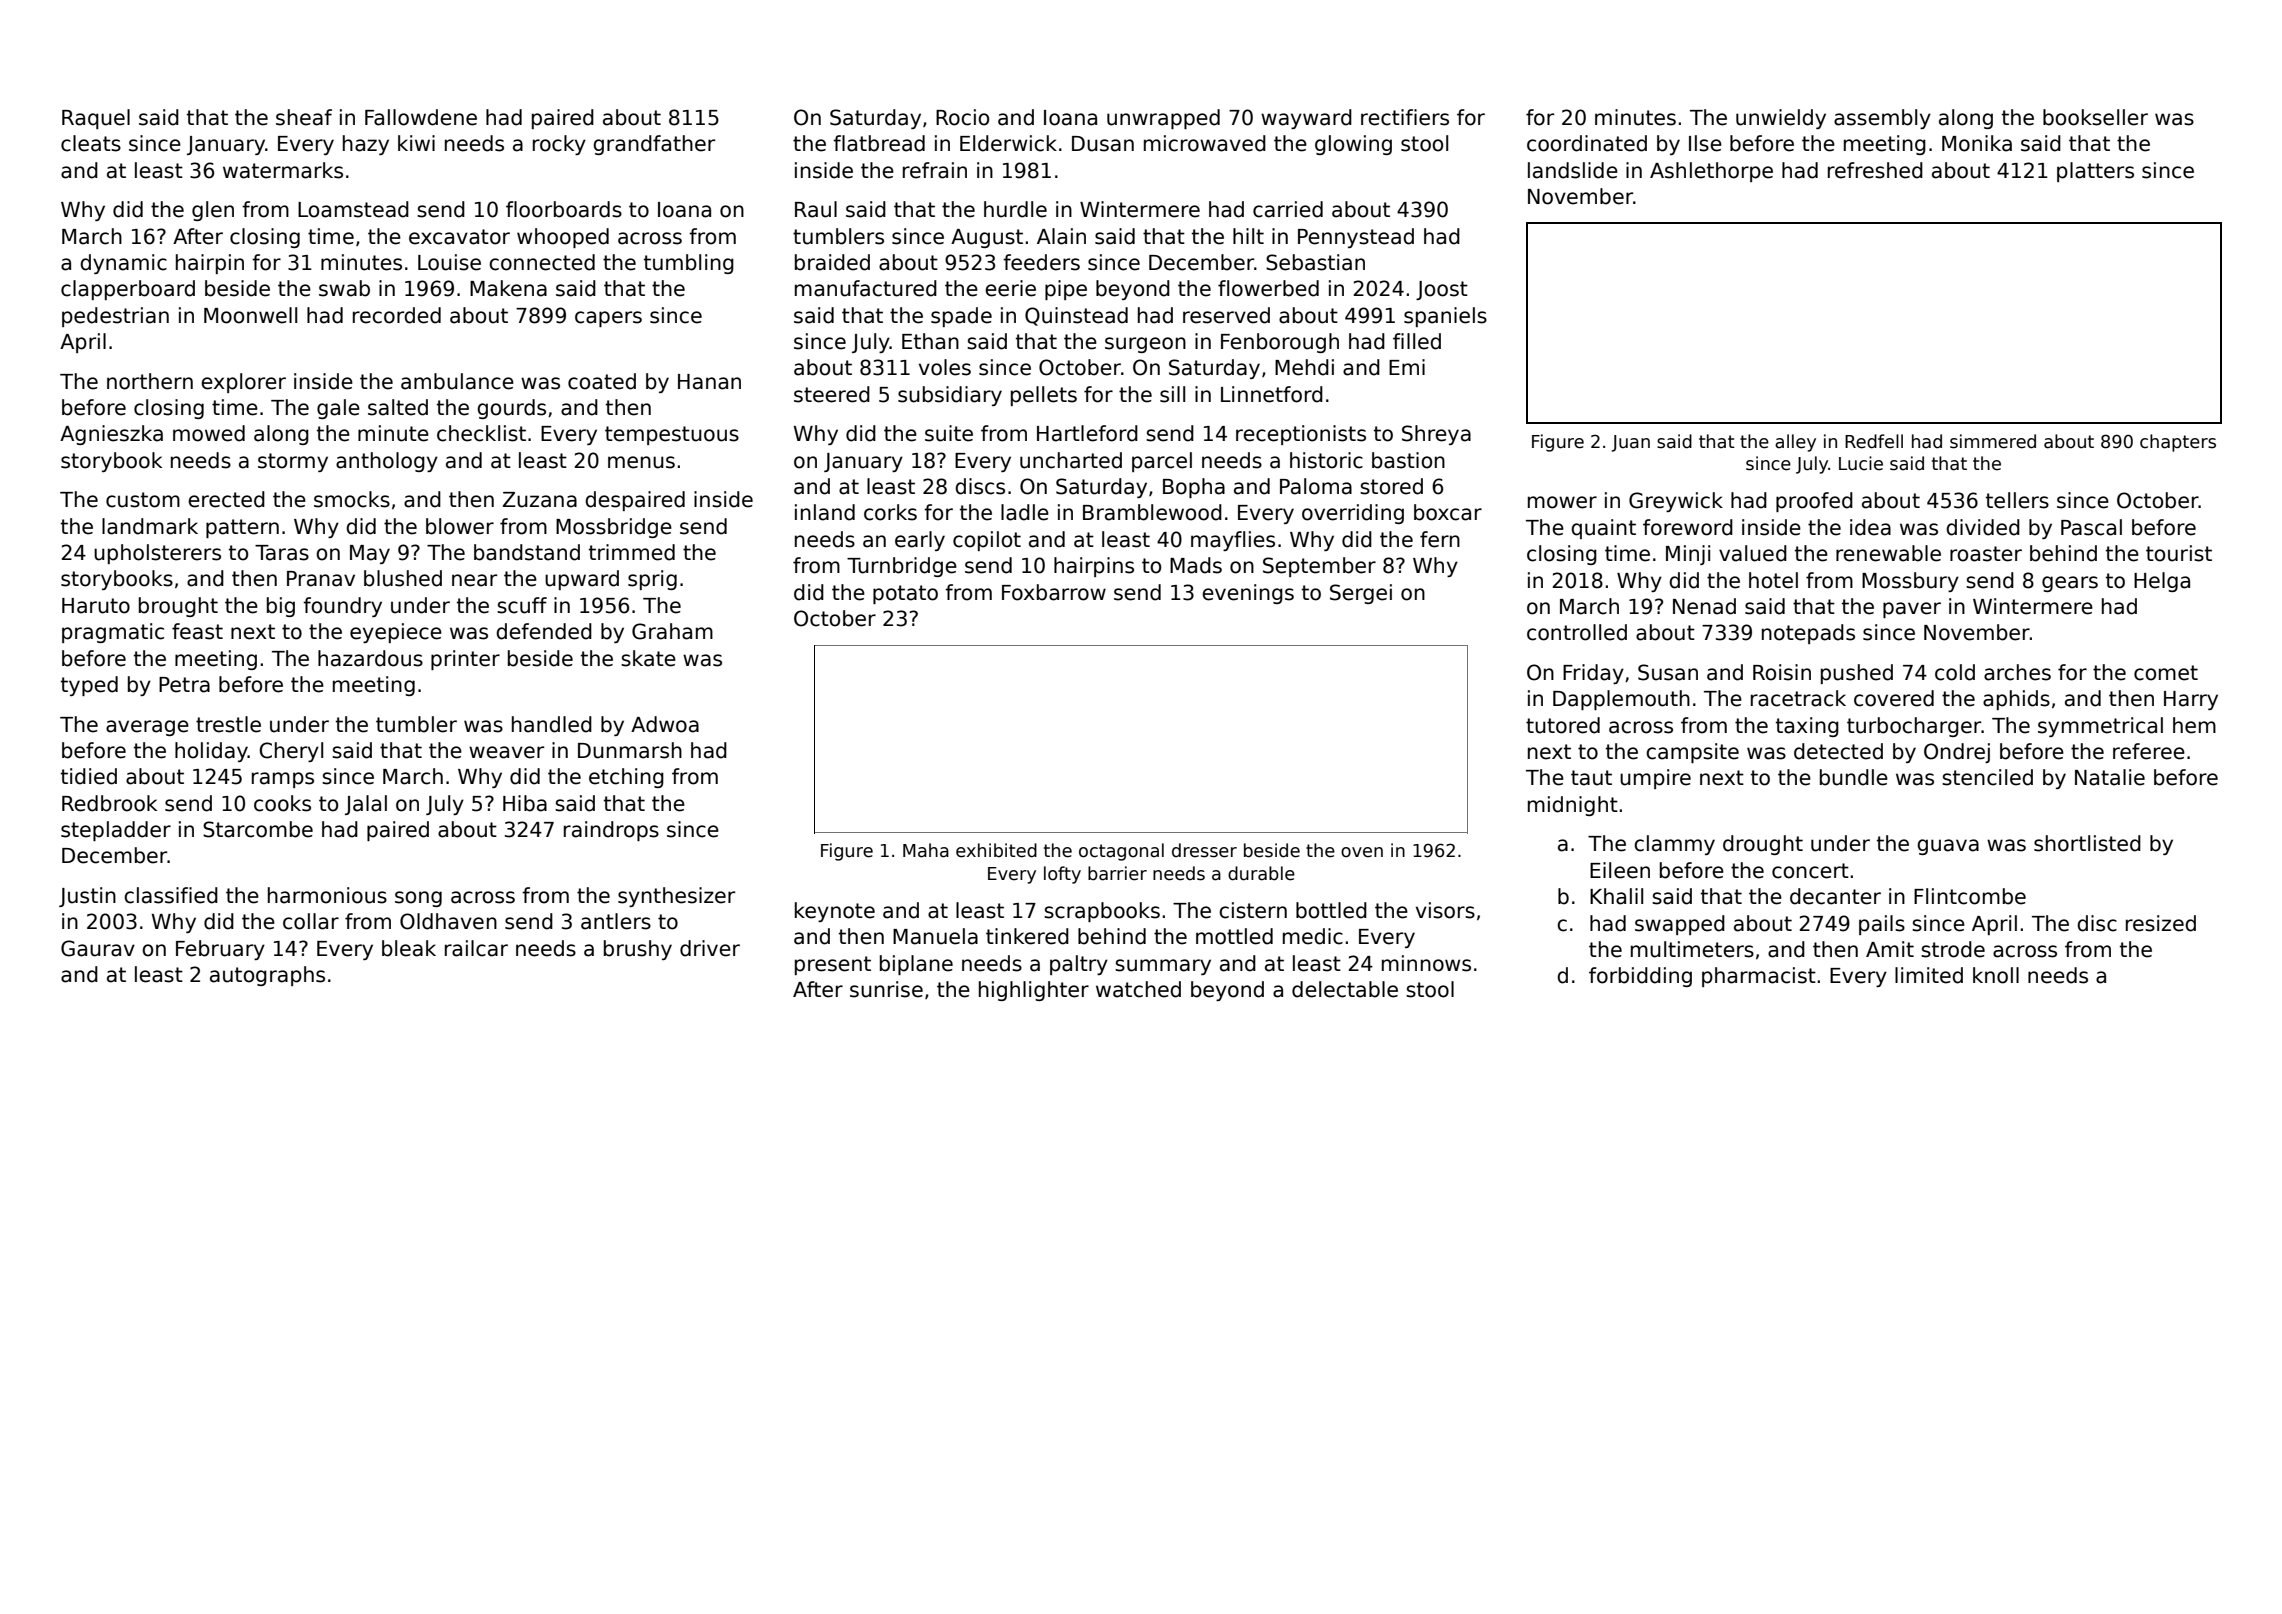  Describe the element at coordinates (89, 686) in the page. I see `typed` at that location.
